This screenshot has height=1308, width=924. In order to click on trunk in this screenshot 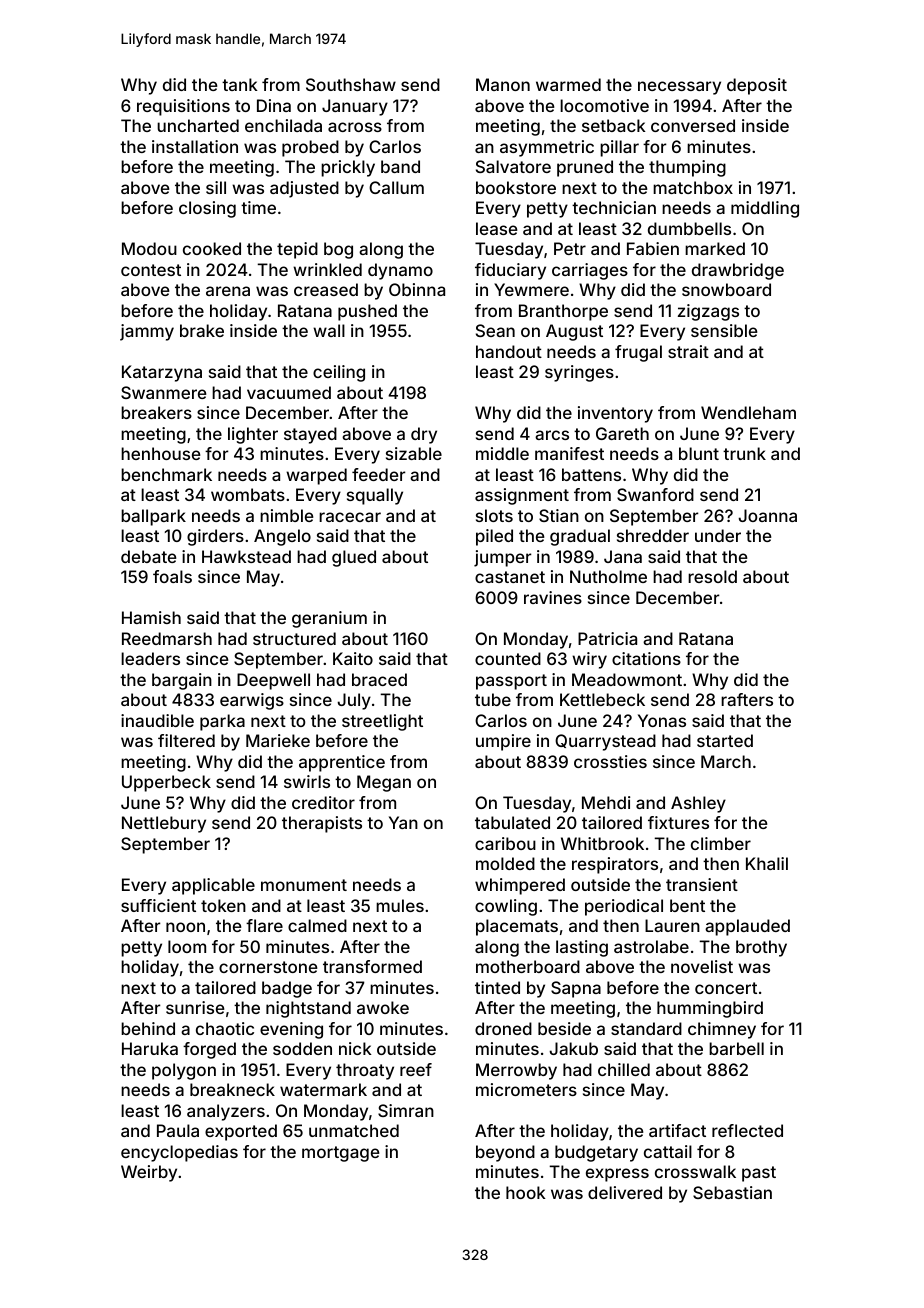, I will do `click(744, 453)`.
